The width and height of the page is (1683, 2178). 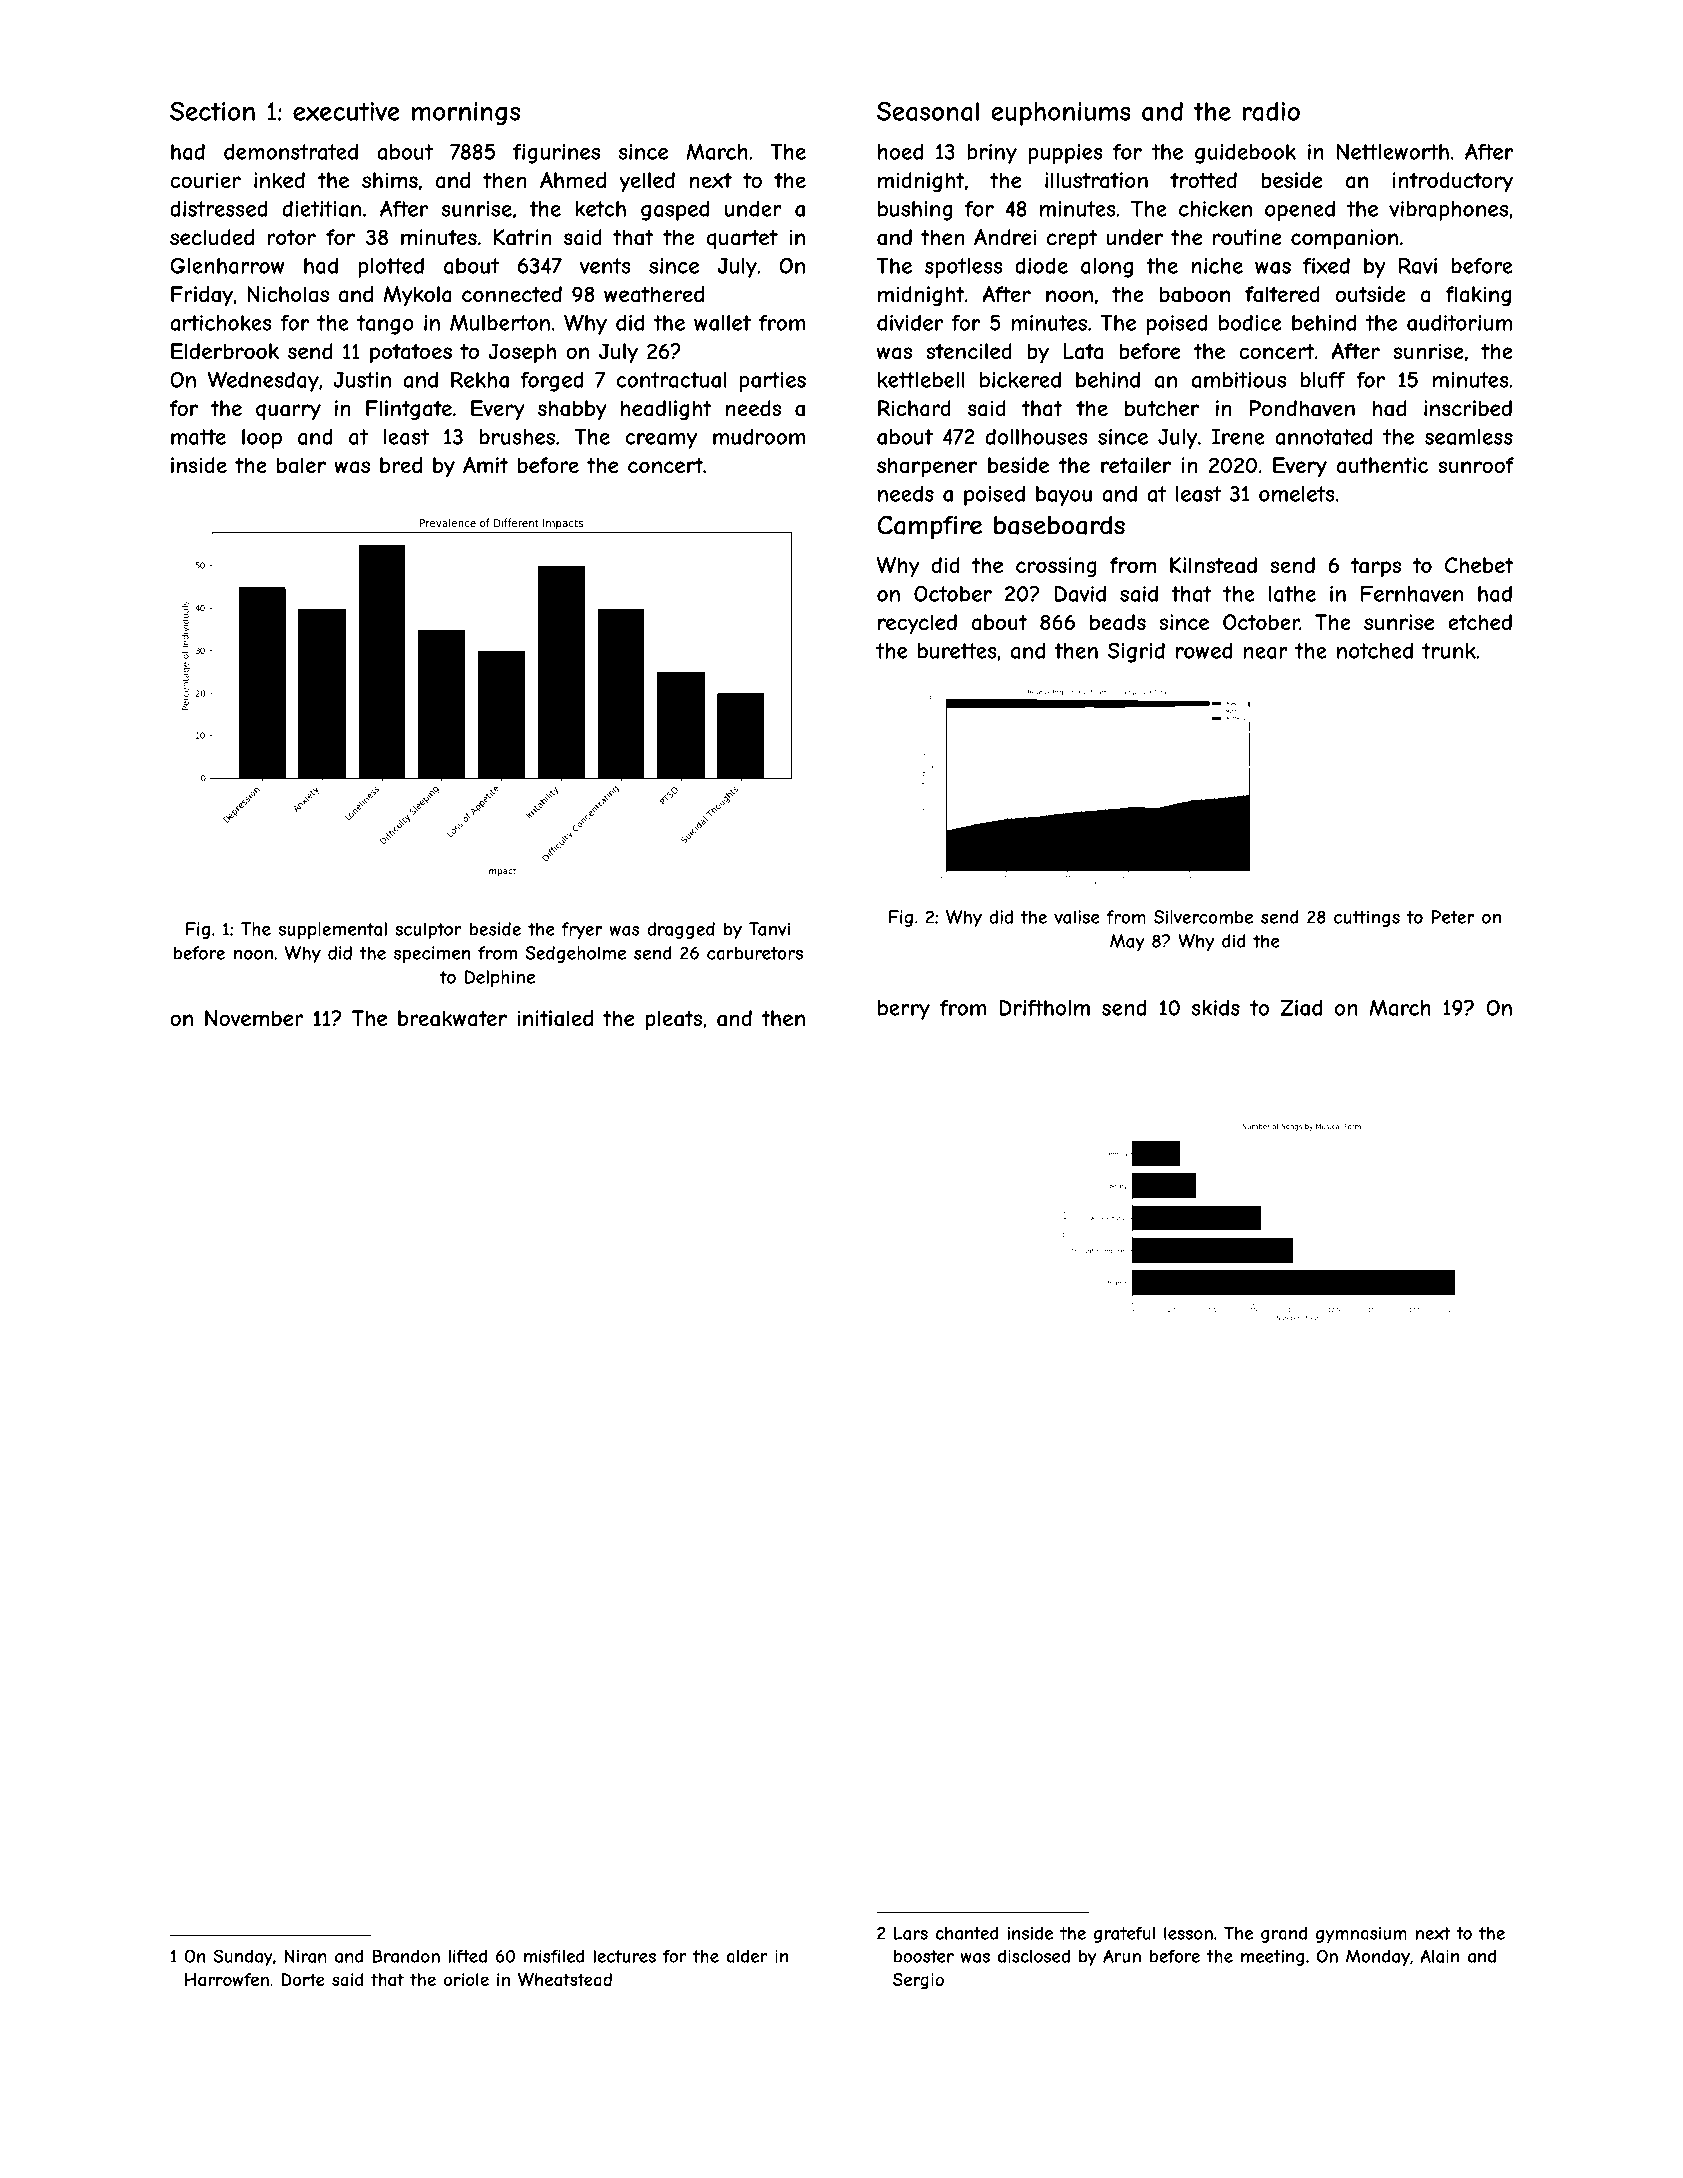 I want to click on gymnasium, so click(x=1361, y=1935).
